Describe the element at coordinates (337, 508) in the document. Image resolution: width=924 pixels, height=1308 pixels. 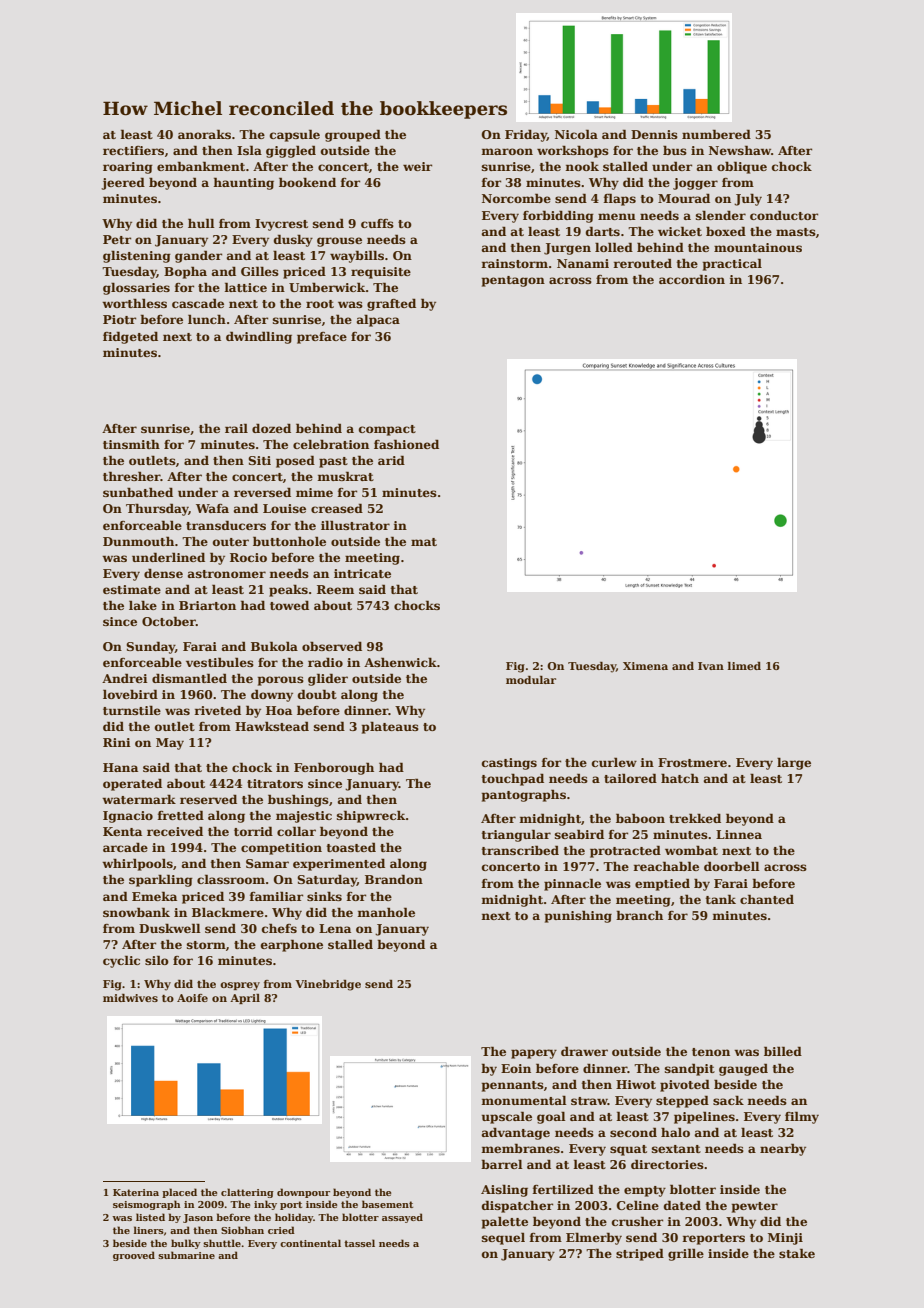
I see `creased` at that location.
